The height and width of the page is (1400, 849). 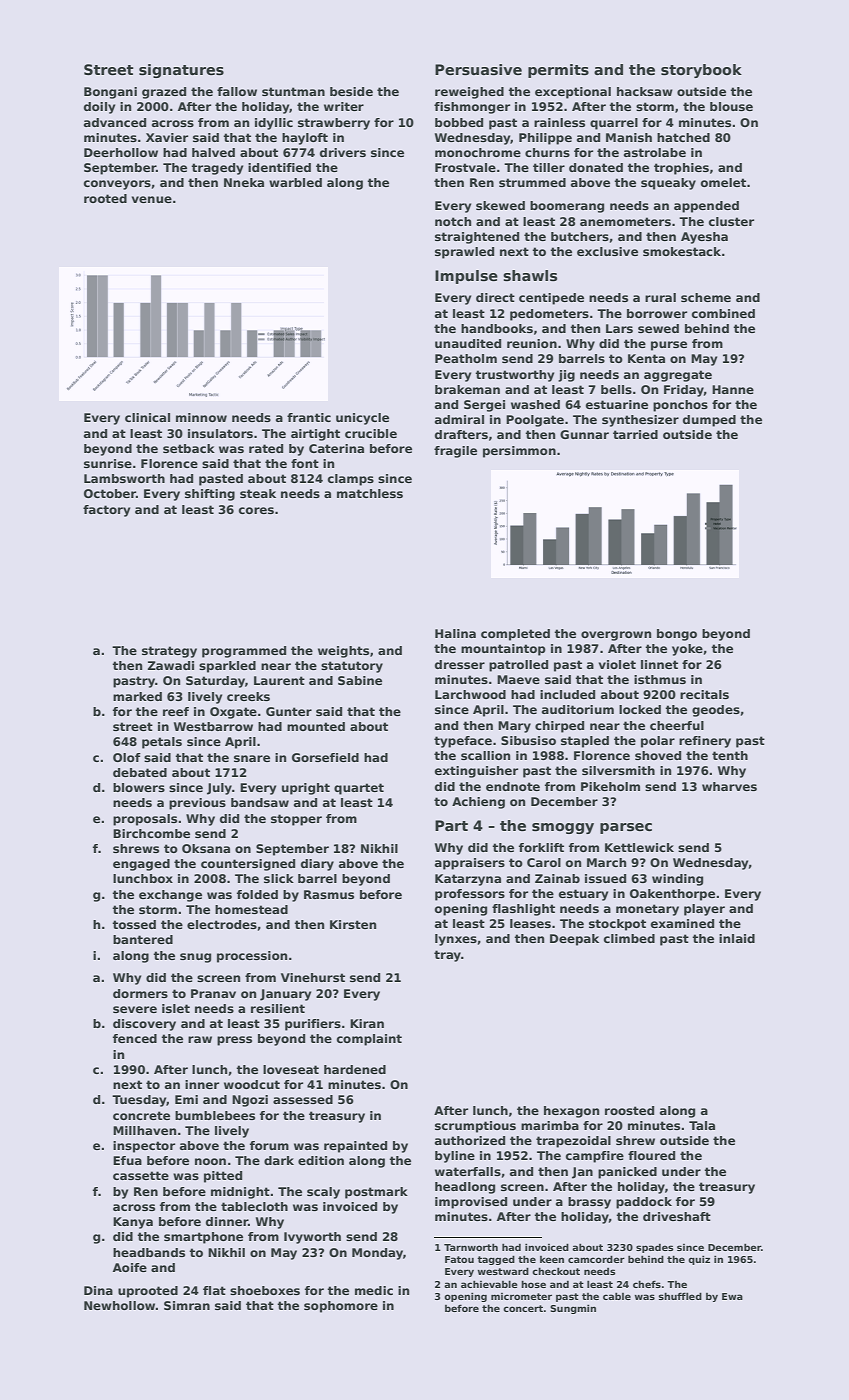 What do you see at coordinates (455, 452) in the page?
I see `fragile` at bounding box center [455, 452].
